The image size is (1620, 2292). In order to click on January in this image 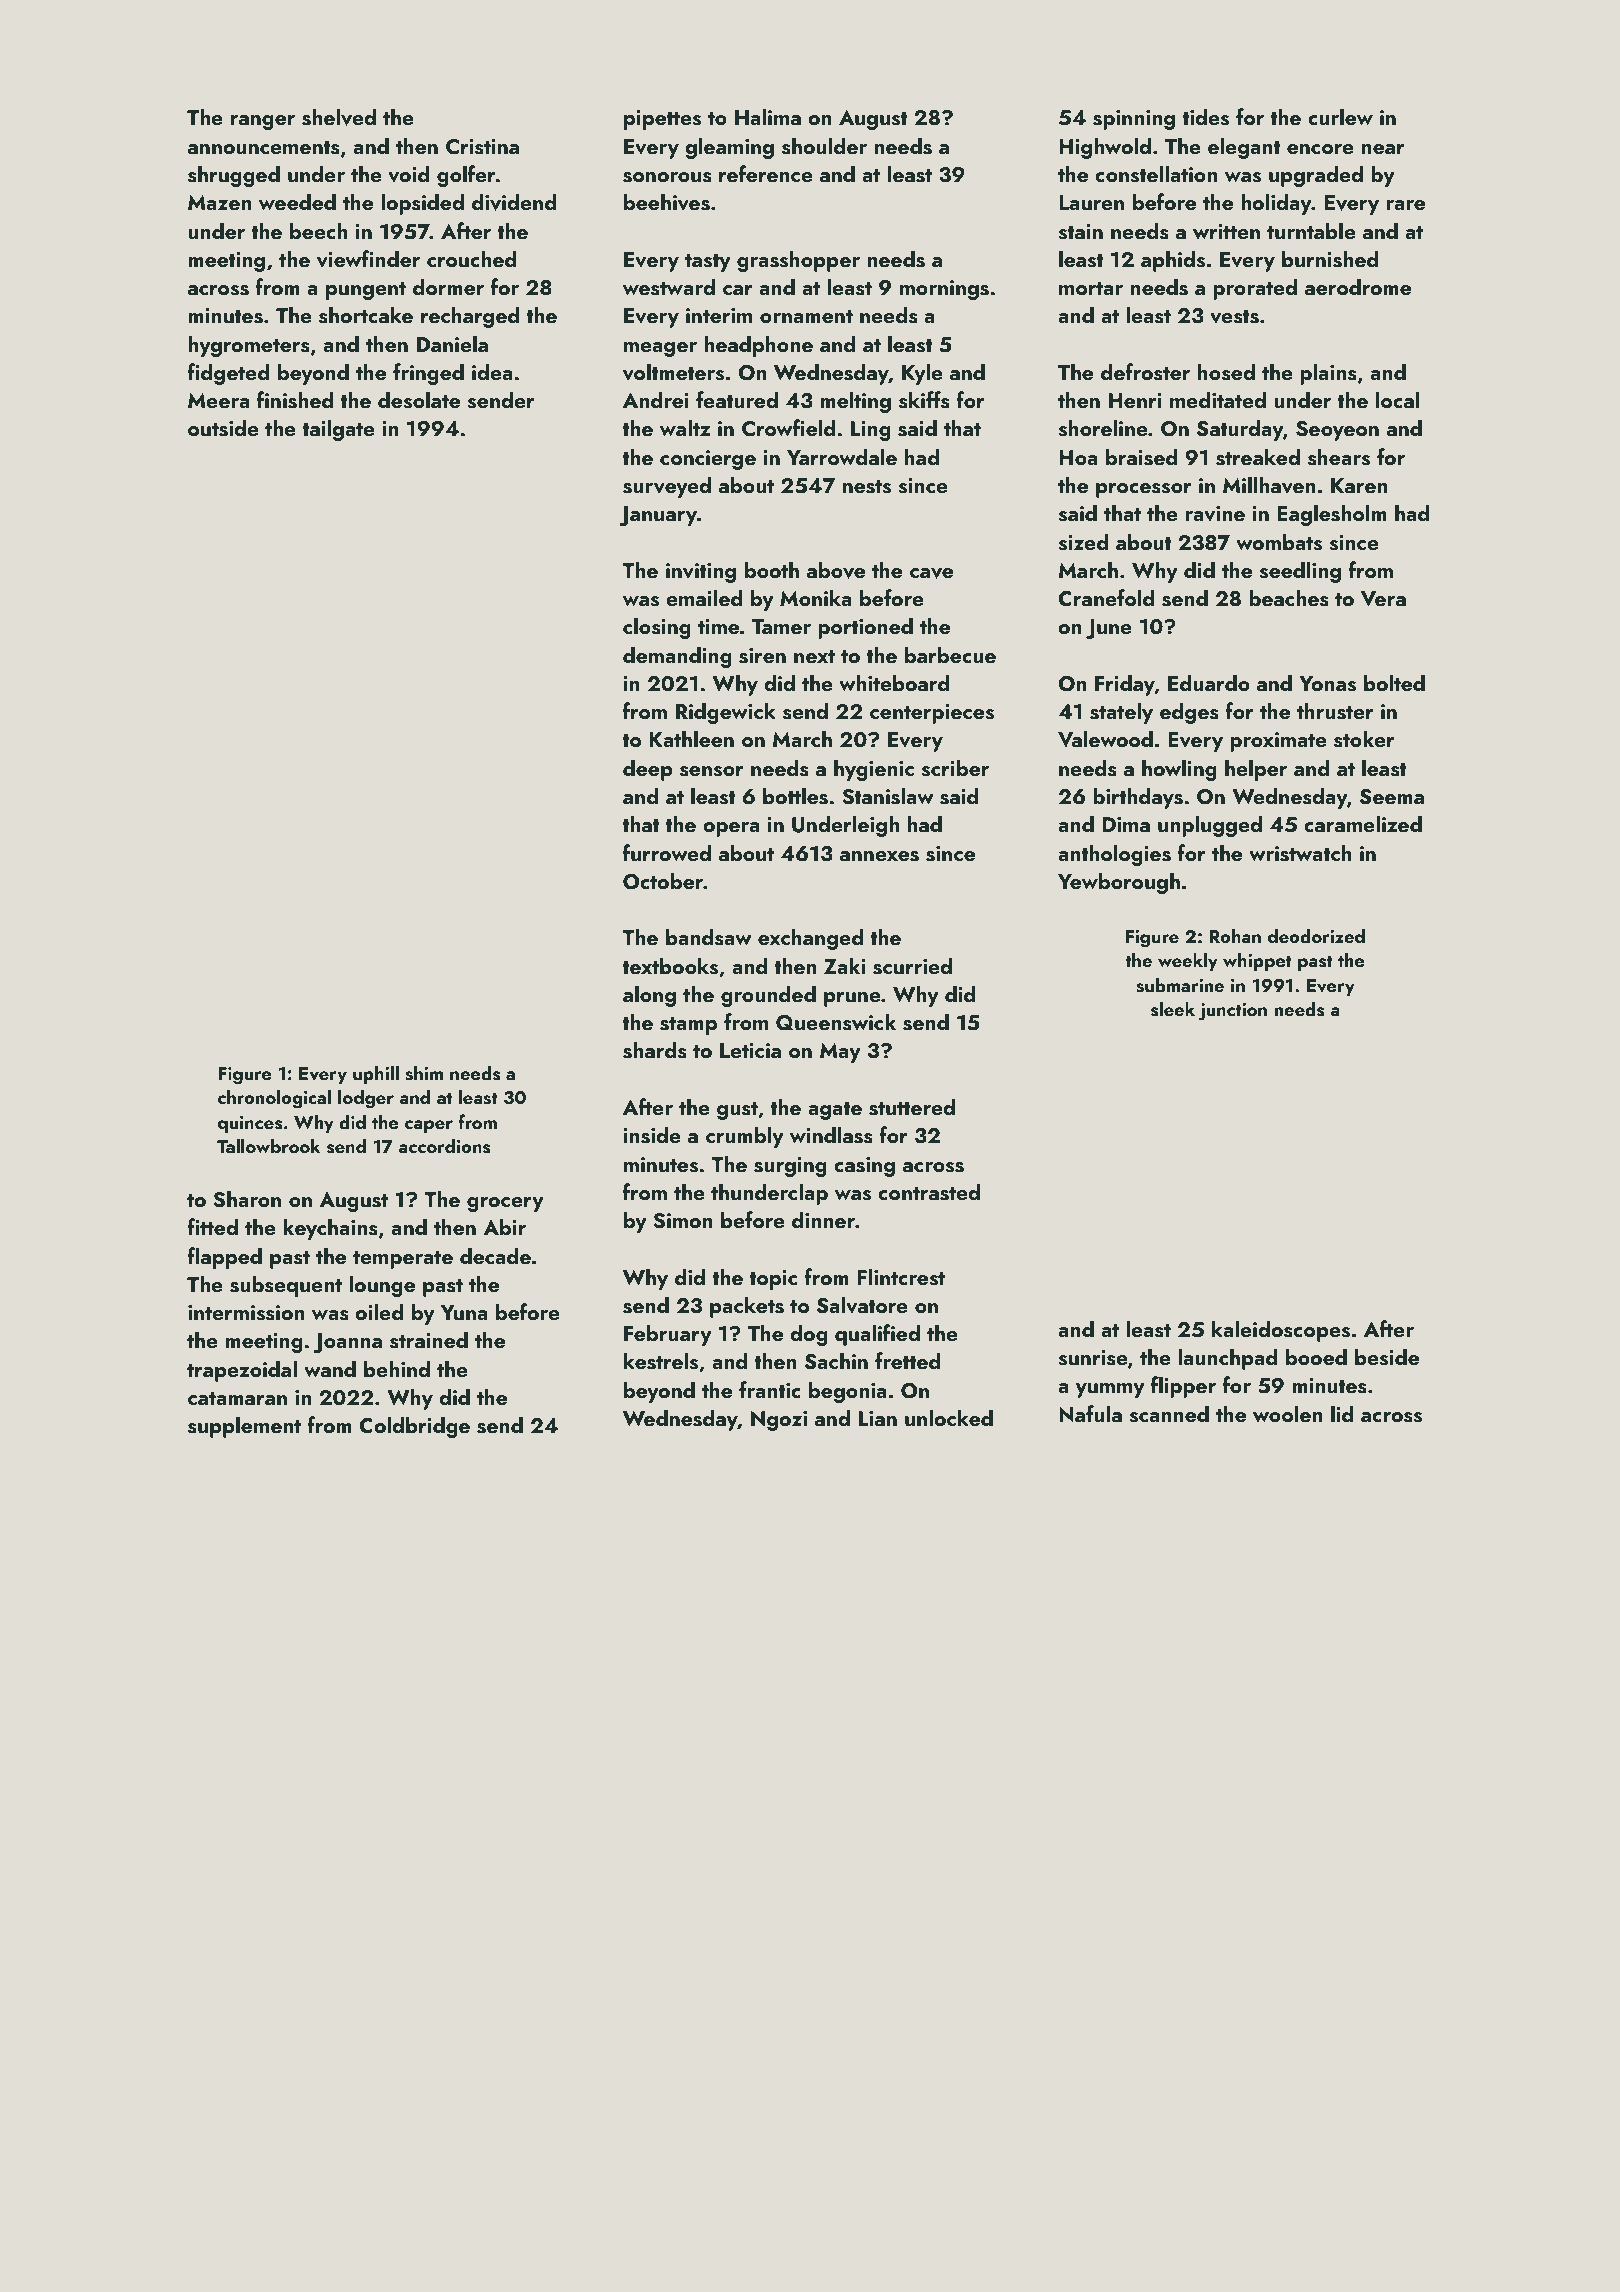, I will do `click(658, 516)`.
